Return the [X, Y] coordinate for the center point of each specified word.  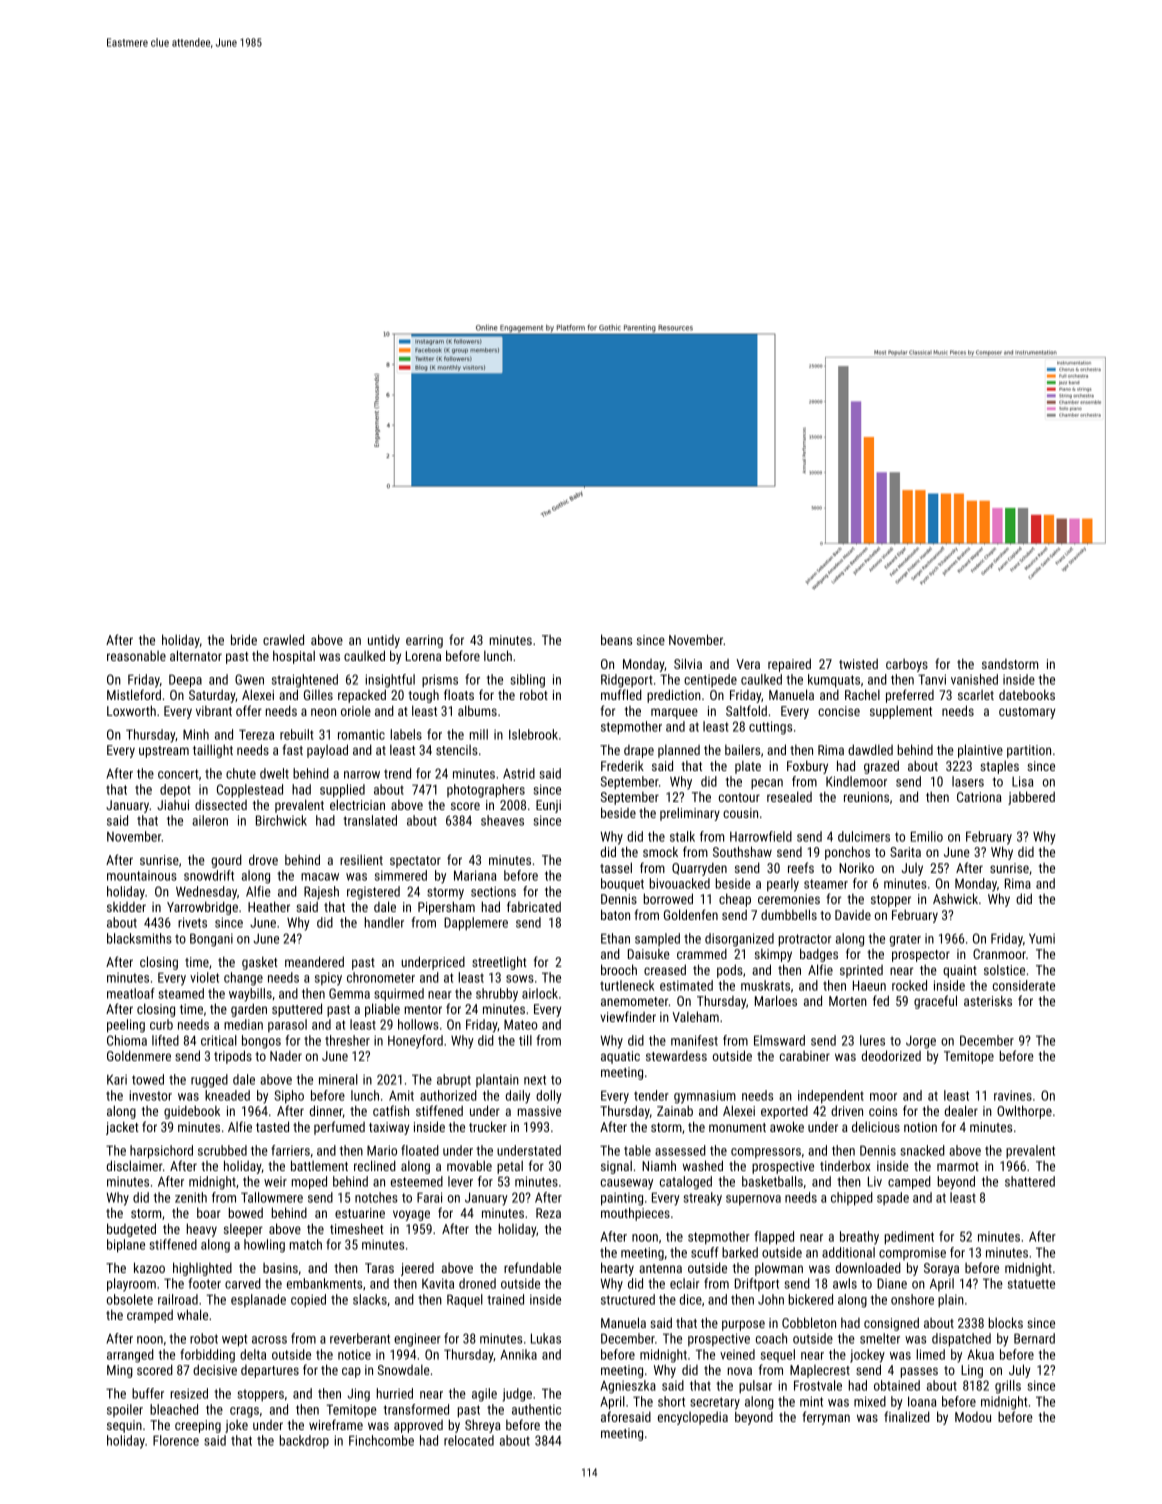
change [243, 979]
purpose [743, 1325]
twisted [858, 663]
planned [679, 751]
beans [616, 639]
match [306, 1244]
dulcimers [864, 836]
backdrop [304, 1441]
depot [175, 791]
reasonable [136, 655]
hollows [418, 1024]
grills [1008, 1387]
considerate [1024, 985]
